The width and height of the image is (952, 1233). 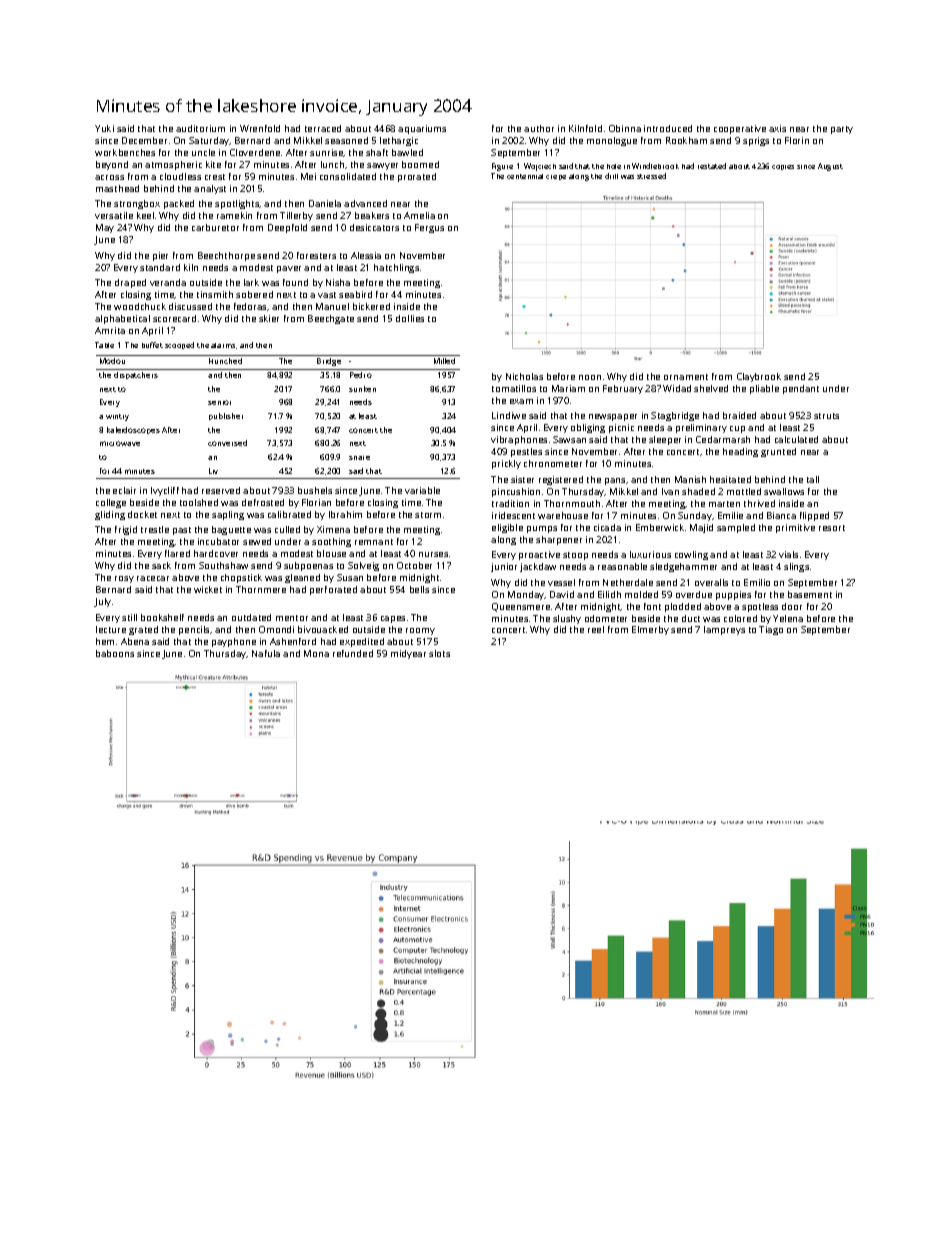 I want to click on drill, so click(x=611, y=176).
